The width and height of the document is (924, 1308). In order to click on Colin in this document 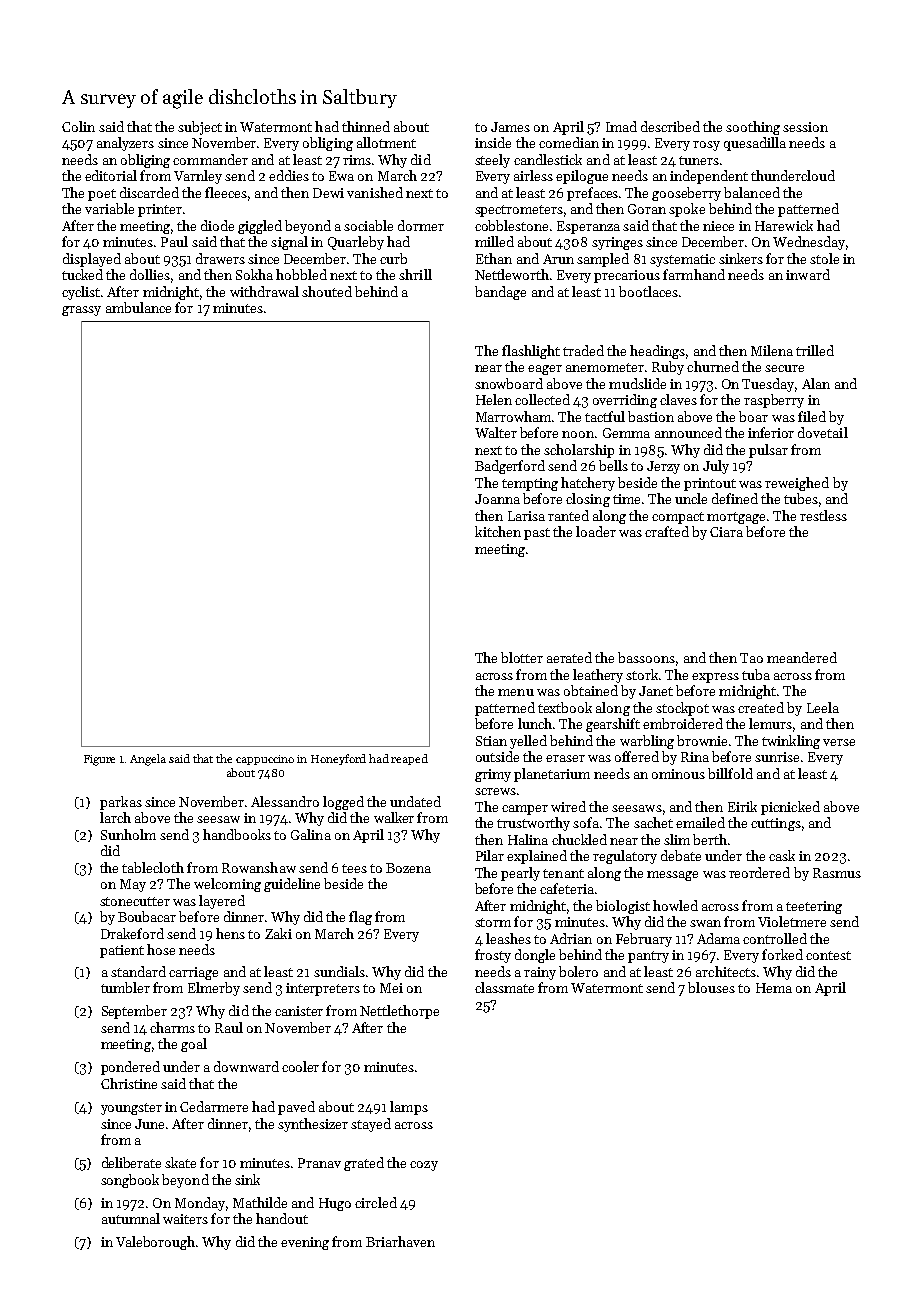, I will do `click(78, 126)`.
